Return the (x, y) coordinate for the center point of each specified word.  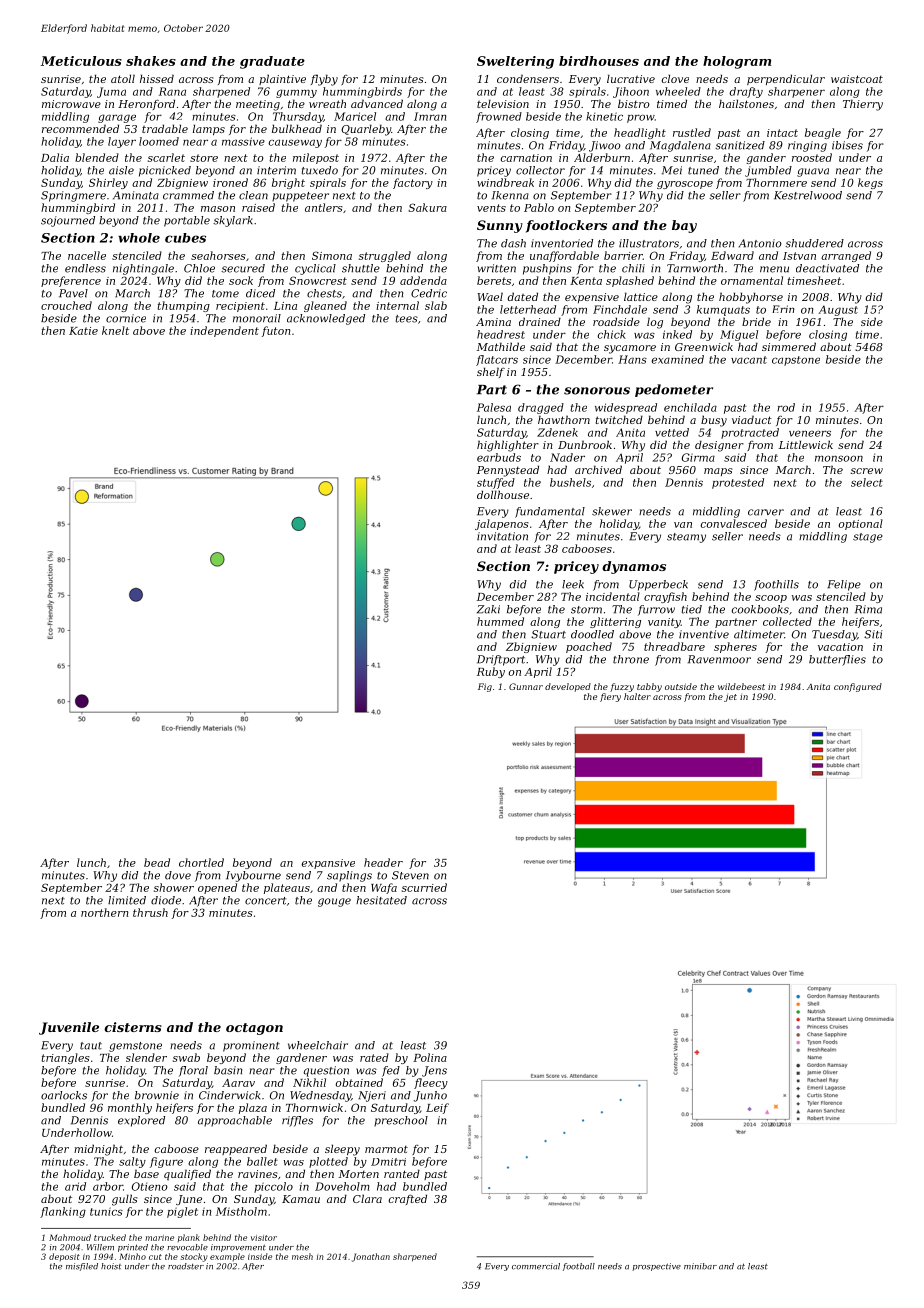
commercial (536, 1266)
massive (243, 141)
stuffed (496, 483)
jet (730, 698)
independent (224, 331)
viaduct (752, 419)
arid (75, 1186)
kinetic (604, 116)
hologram (737, 62)
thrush (150, 912)
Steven (410, 875)
